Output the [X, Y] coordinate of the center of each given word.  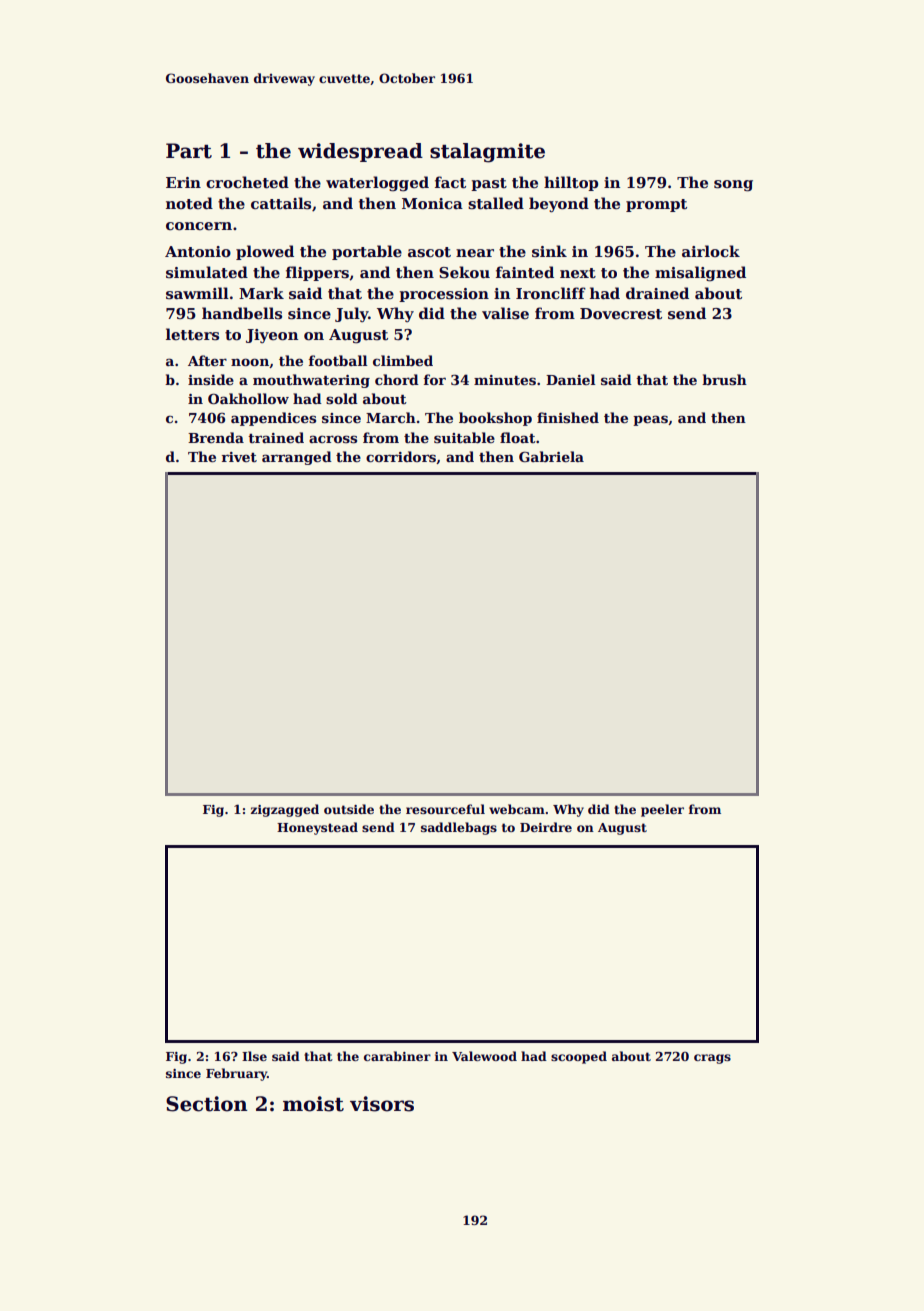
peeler [662, 810]
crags [712, 1059]
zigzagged [285, 810]
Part [189, 151]
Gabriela [551, 456]
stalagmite [487, 153]
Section [207, 1104]
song [733, 186]
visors [382, 1104]
